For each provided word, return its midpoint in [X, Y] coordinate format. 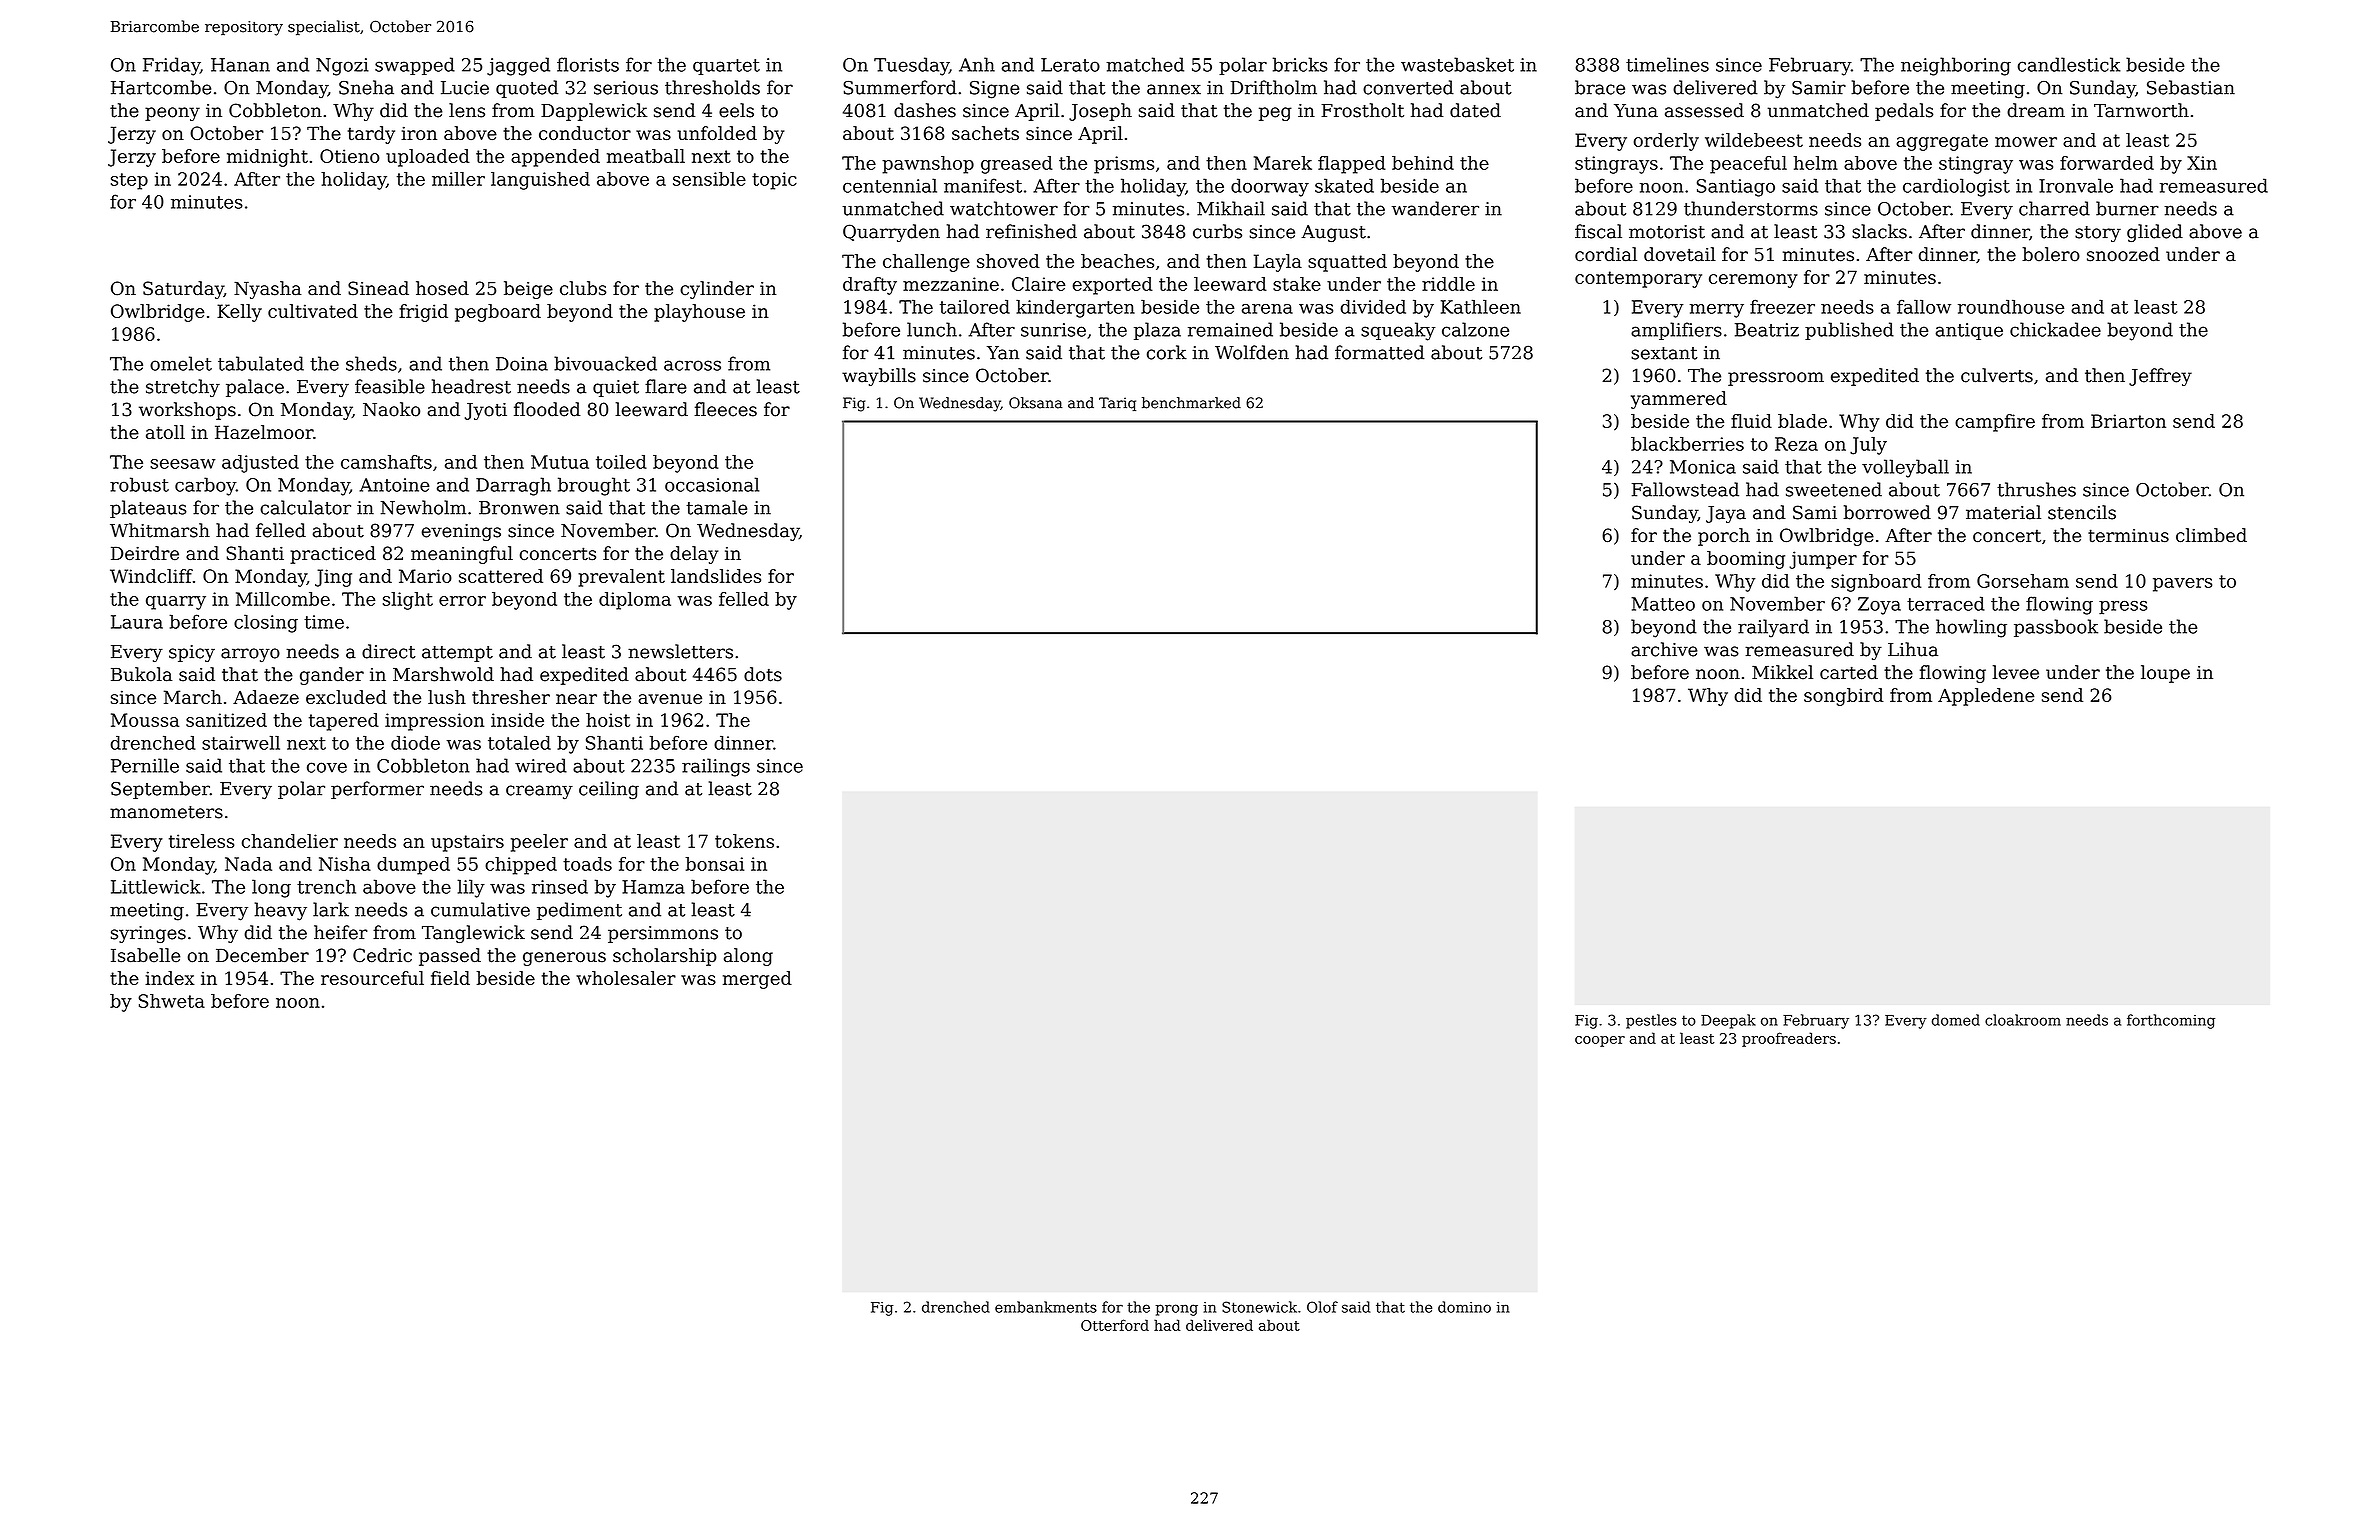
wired [541, 765]
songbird [1844, 697]
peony [172, 114]
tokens [744, 841]
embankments [1046, 1307]
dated [1475, 110]
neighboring [1956, 66]
